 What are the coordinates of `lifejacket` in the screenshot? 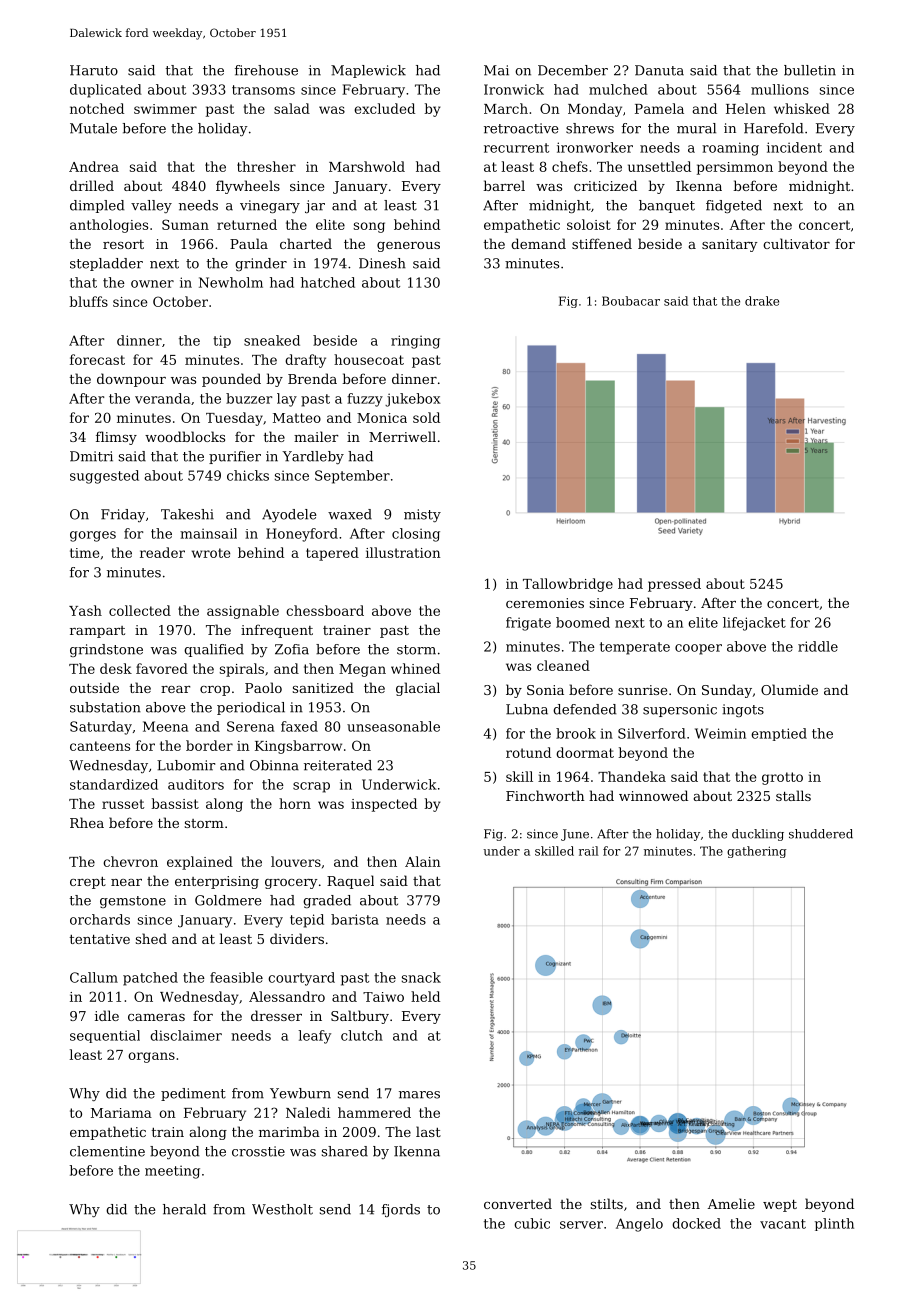 It's located at (754, 624).
